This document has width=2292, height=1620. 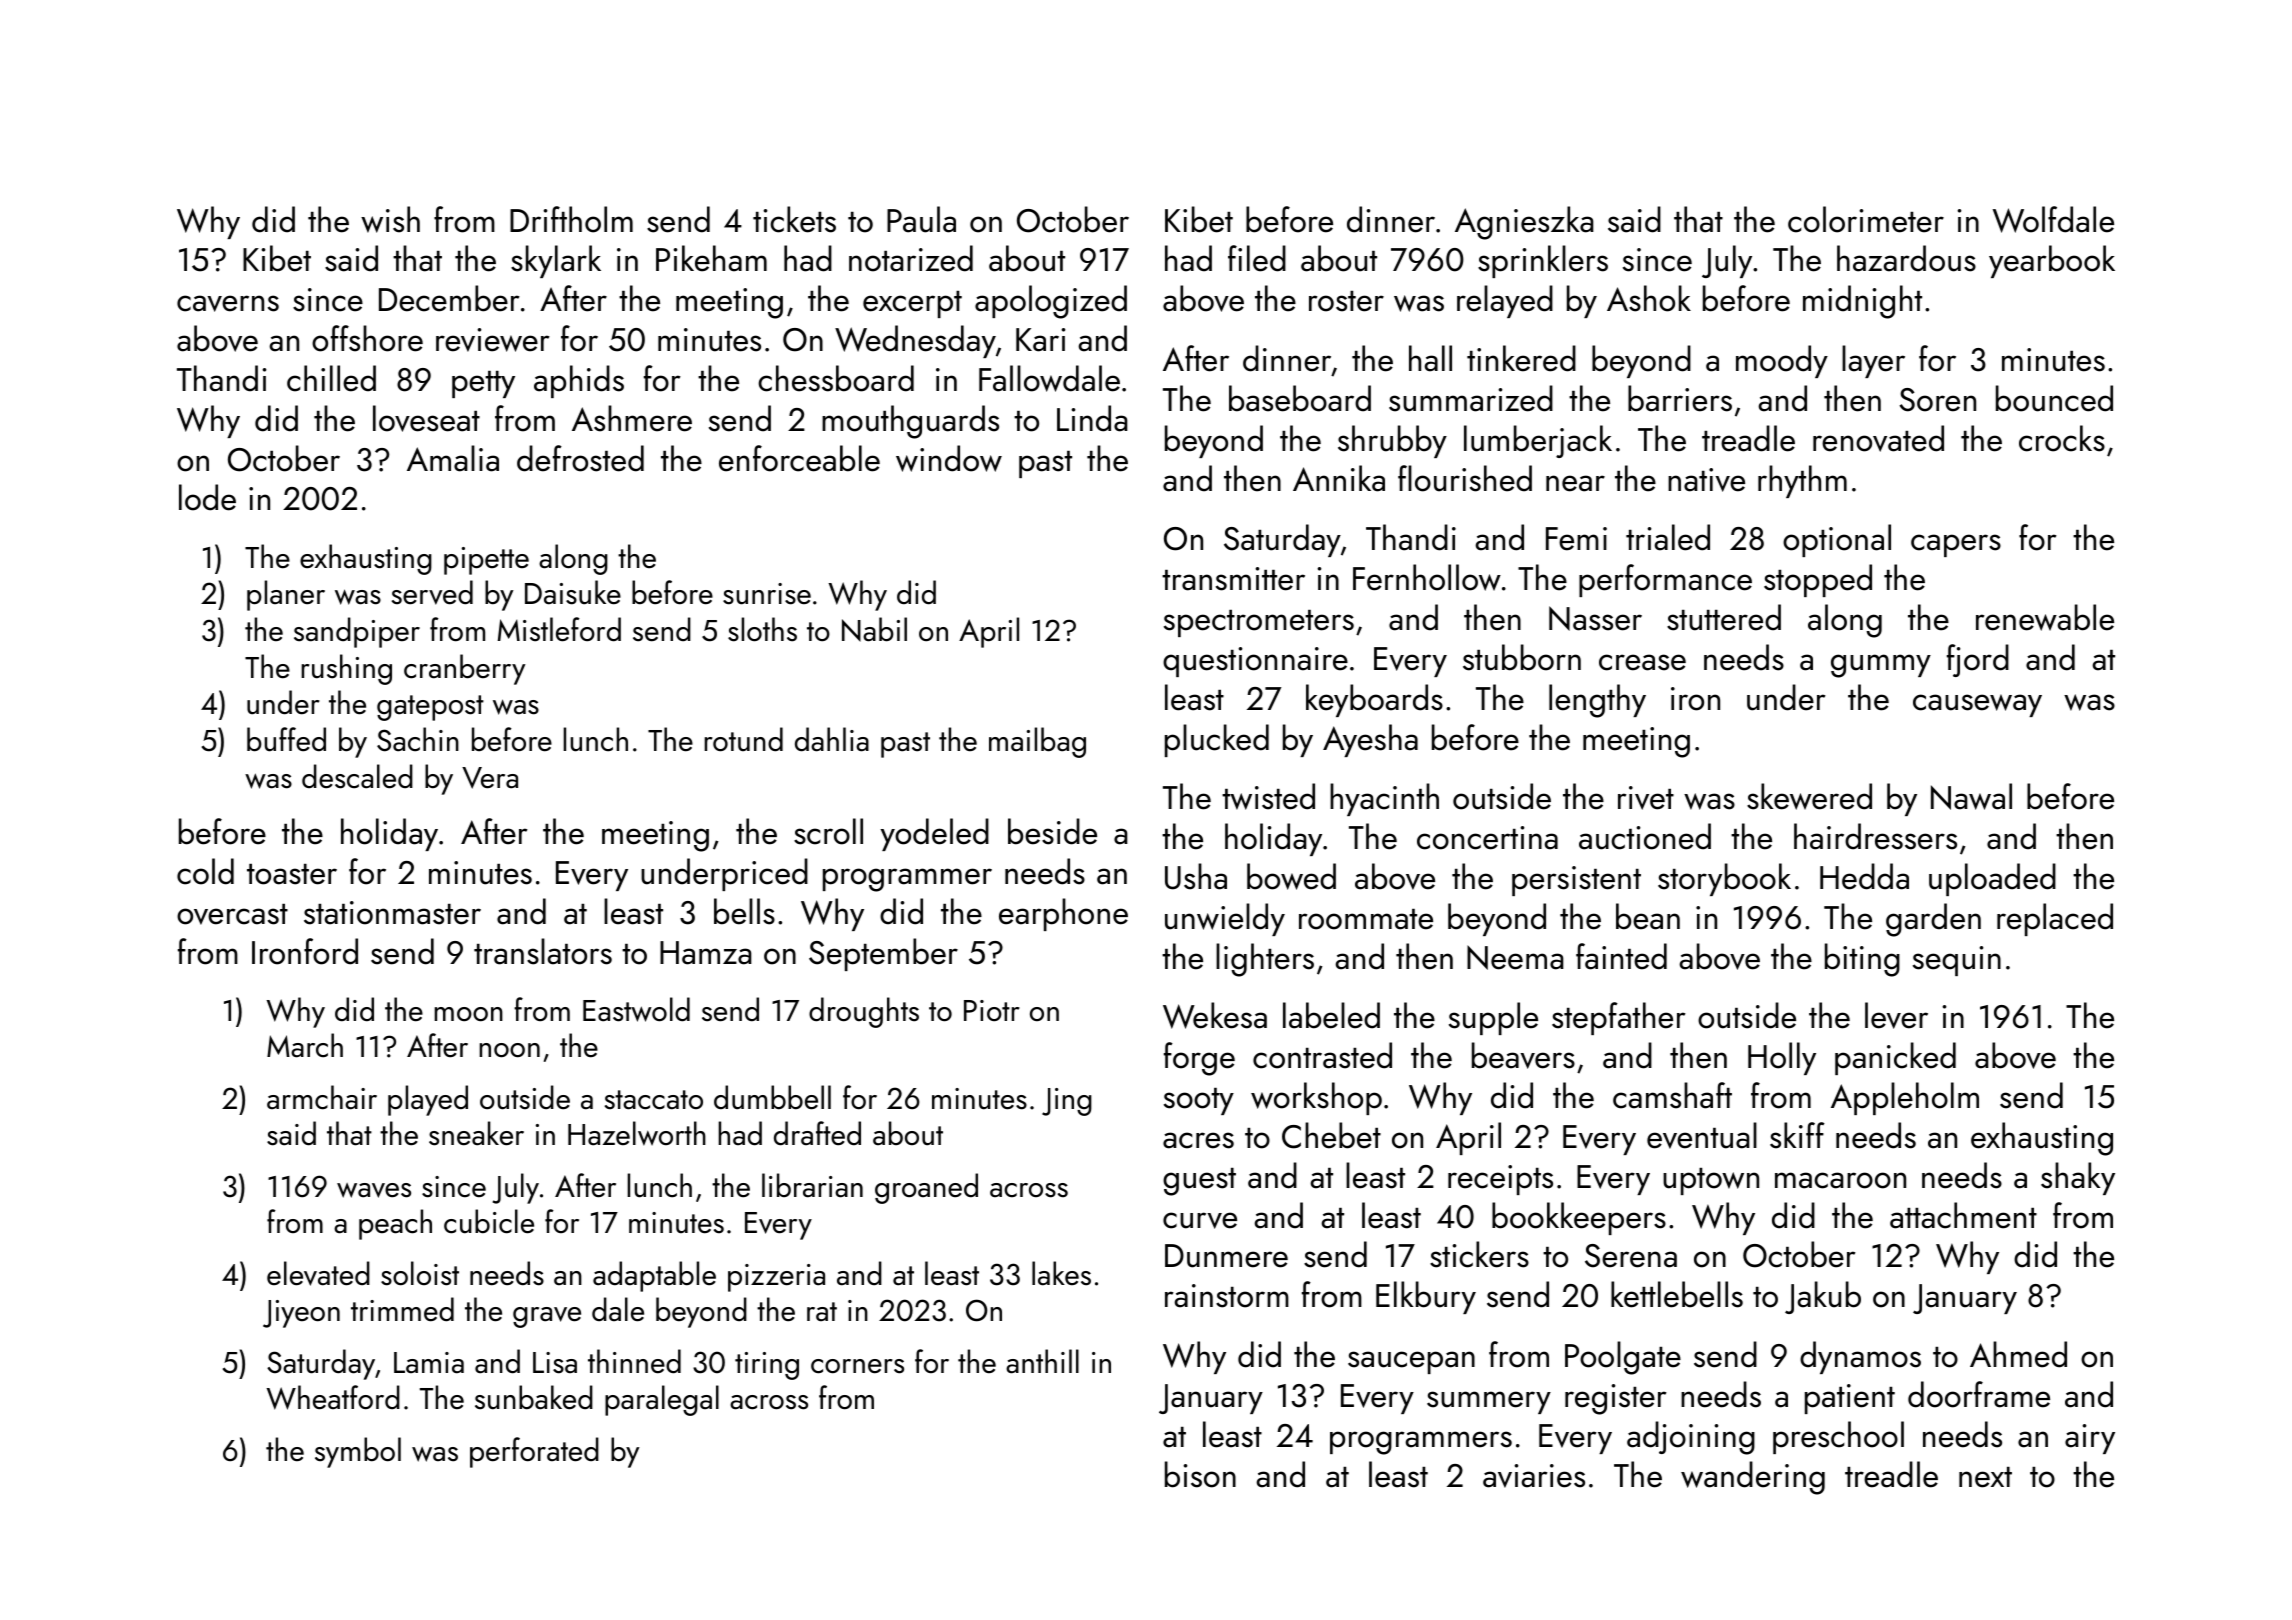 What do you see at coordinates (921, 219) in the document?
I see `Paula` at bounding box center [921, 219].
